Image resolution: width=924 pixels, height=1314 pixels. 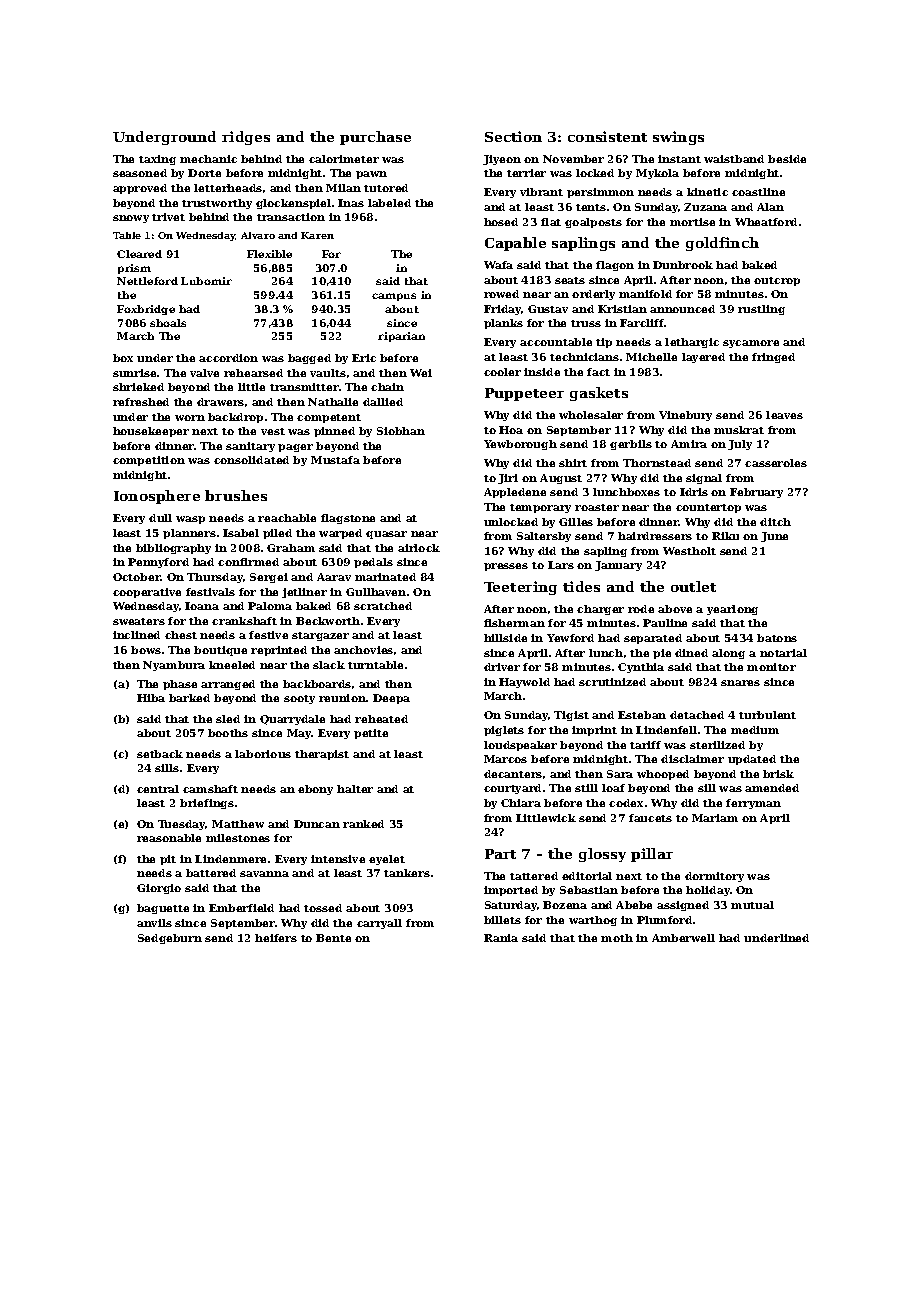 I want to click on Pauline, so click(x=665, y=623).
